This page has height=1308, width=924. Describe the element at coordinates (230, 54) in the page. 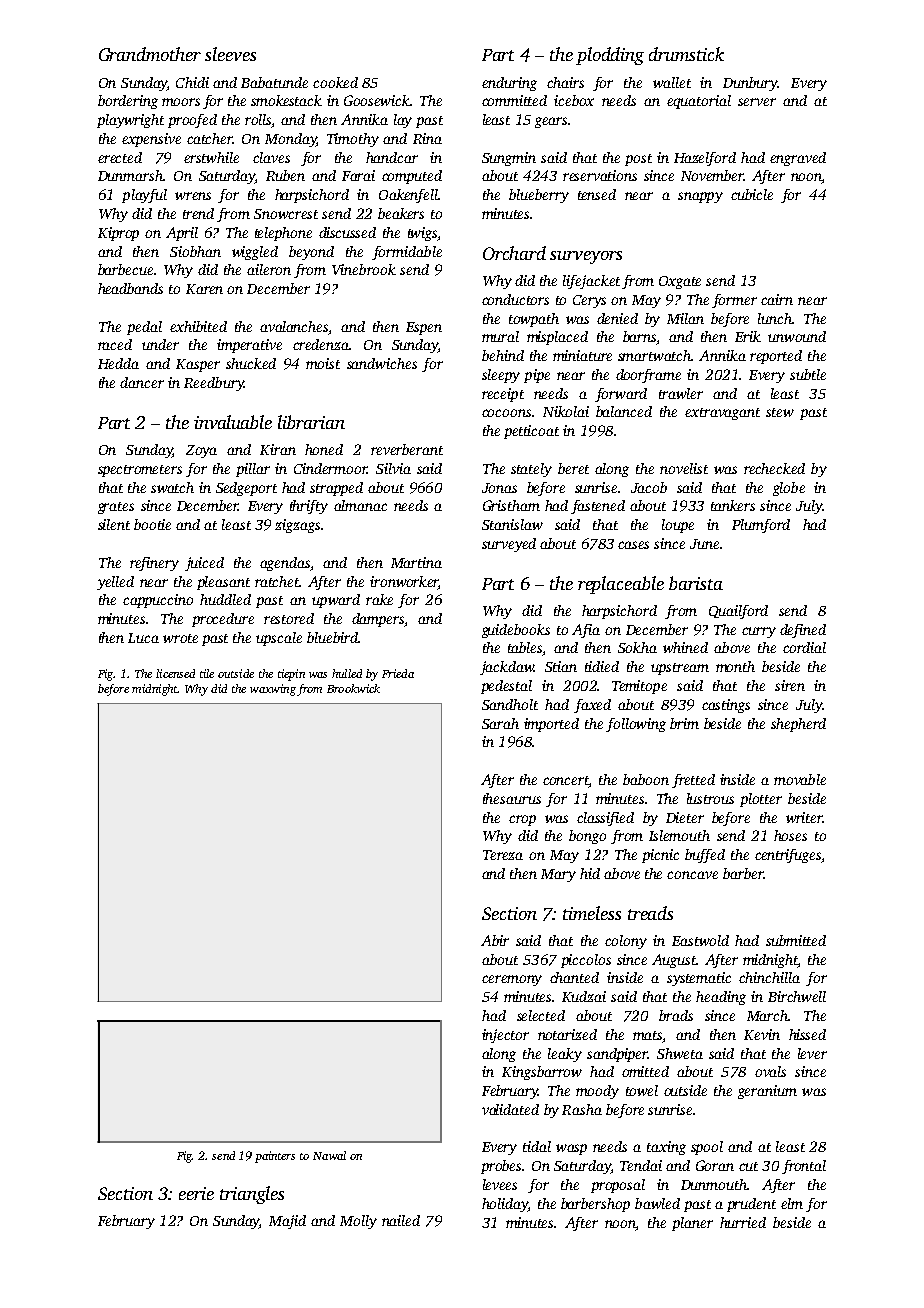

I see `sleeves` at that location.
